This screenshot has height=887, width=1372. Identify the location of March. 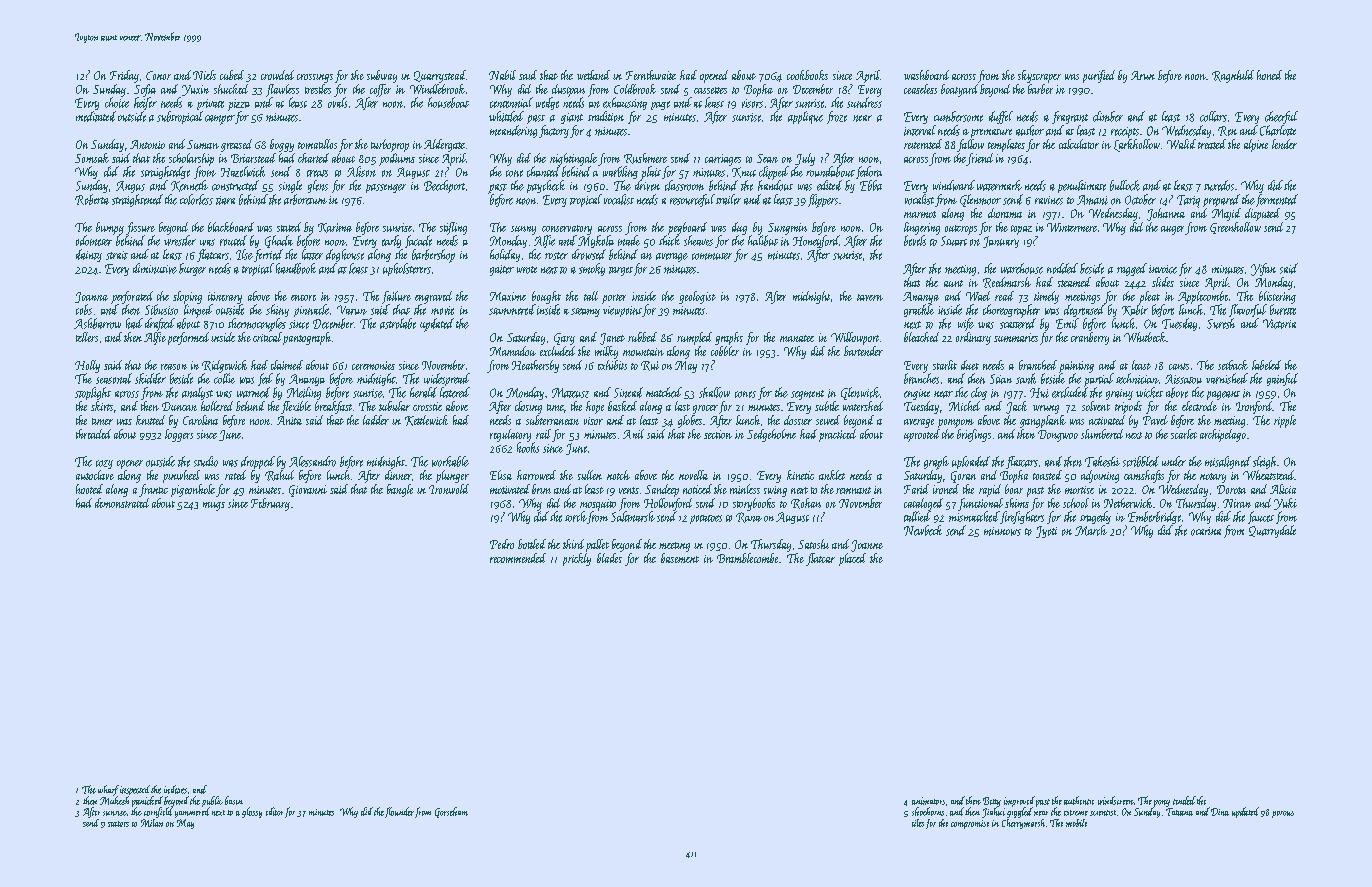
(1091, 530).
